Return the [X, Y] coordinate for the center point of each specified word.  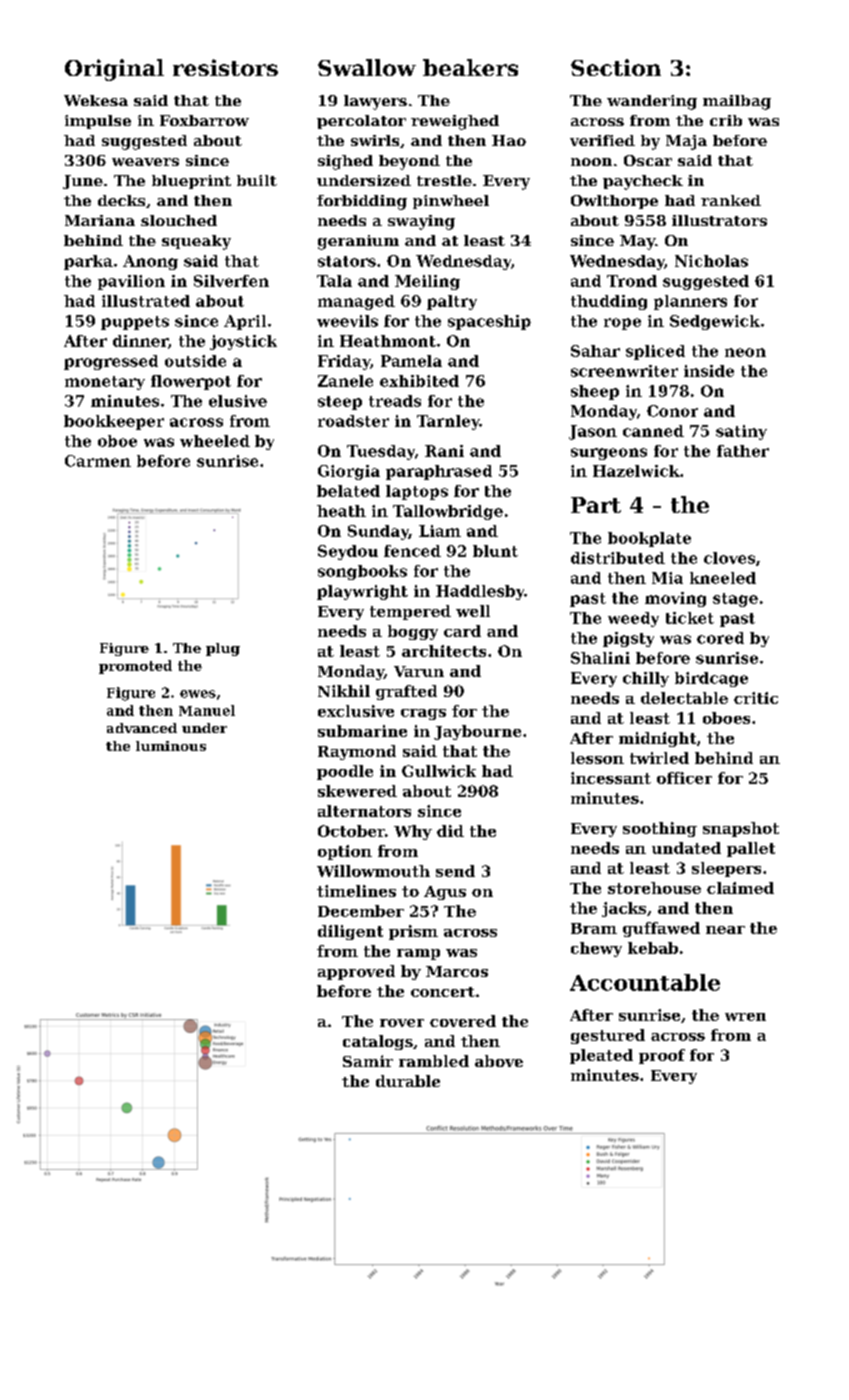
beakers [470, 67]
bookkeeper [114, 422]
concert [443, 992]
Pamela [411, 361]
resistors [225, 67]
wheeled [215, 441]
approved [356, 972]
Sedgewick [715, 322]
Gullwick [439, 771]
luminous [171, 746]
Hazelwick [636, 471]
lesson [597, 758]
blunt [495, 551]
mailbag [737, 102]
